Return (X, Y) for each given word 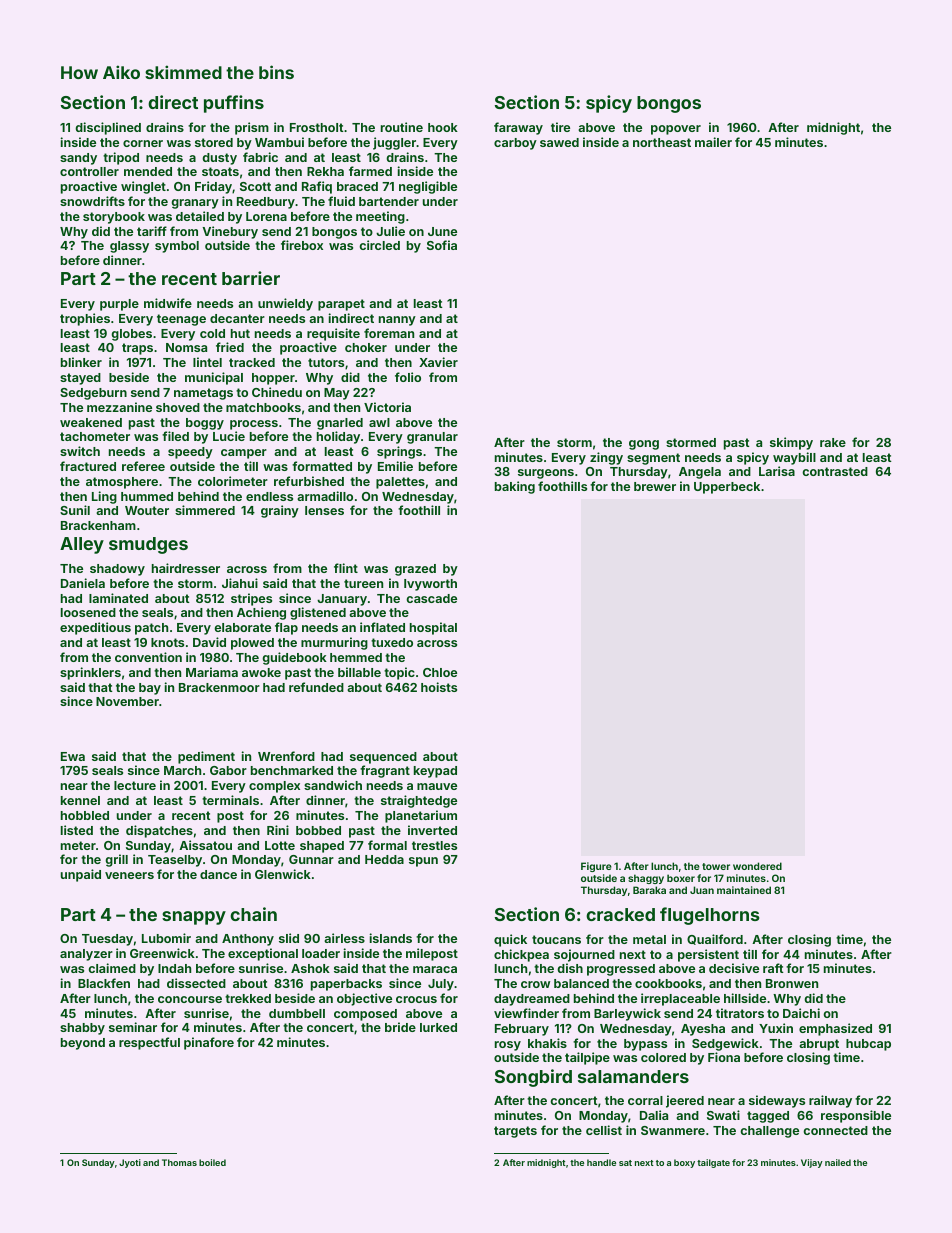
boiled (212, 1162)
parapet (341, 305)
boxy (684, 1163)
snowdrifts (92, 201)
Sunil (75, 510)
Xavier (438, 362)
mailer (713, 142)
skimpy (791, 443)
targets (515, 1132)
